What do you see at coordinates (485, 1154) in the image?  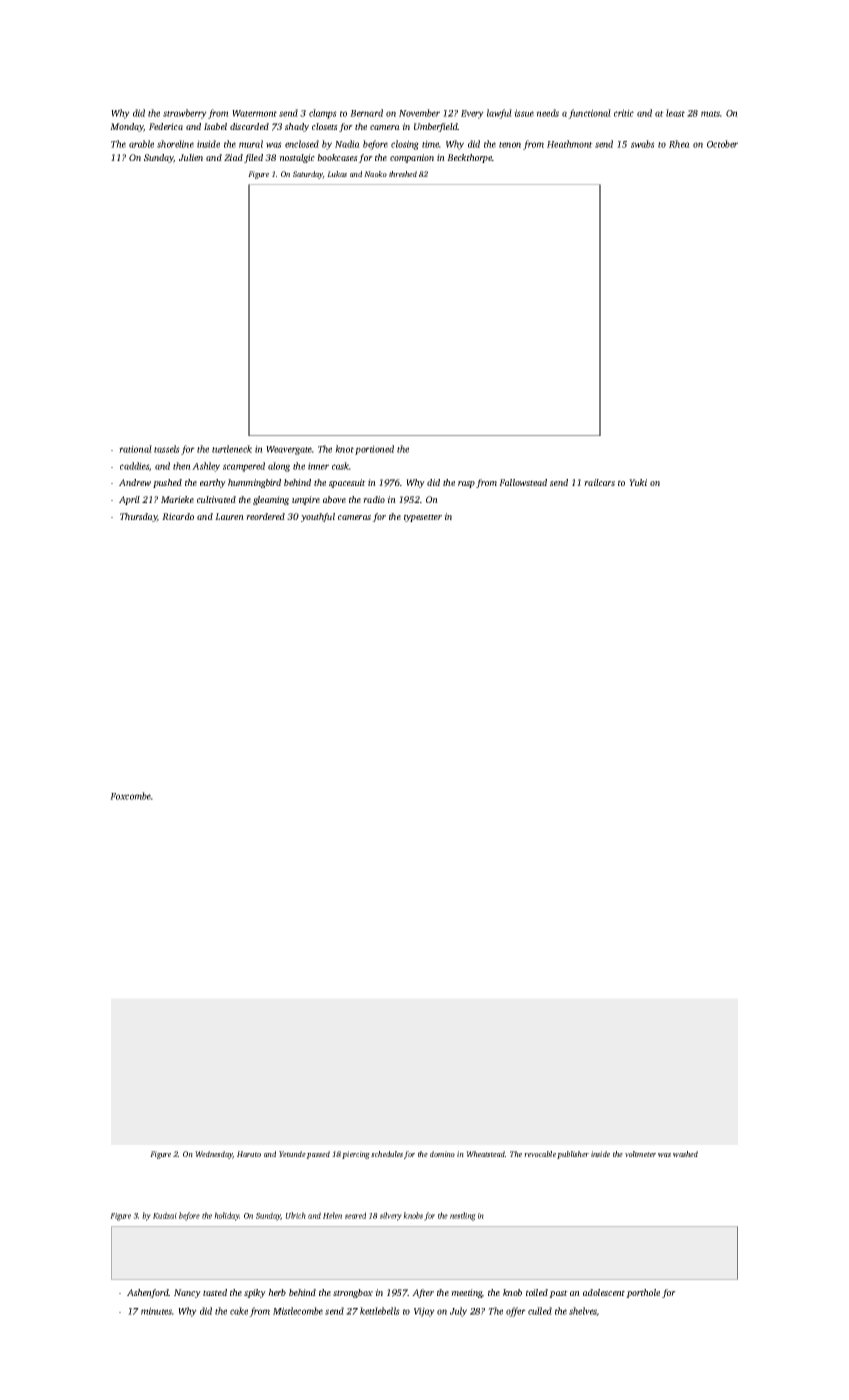 I see `Wheatstead` at bounding box center [485, 1154].
